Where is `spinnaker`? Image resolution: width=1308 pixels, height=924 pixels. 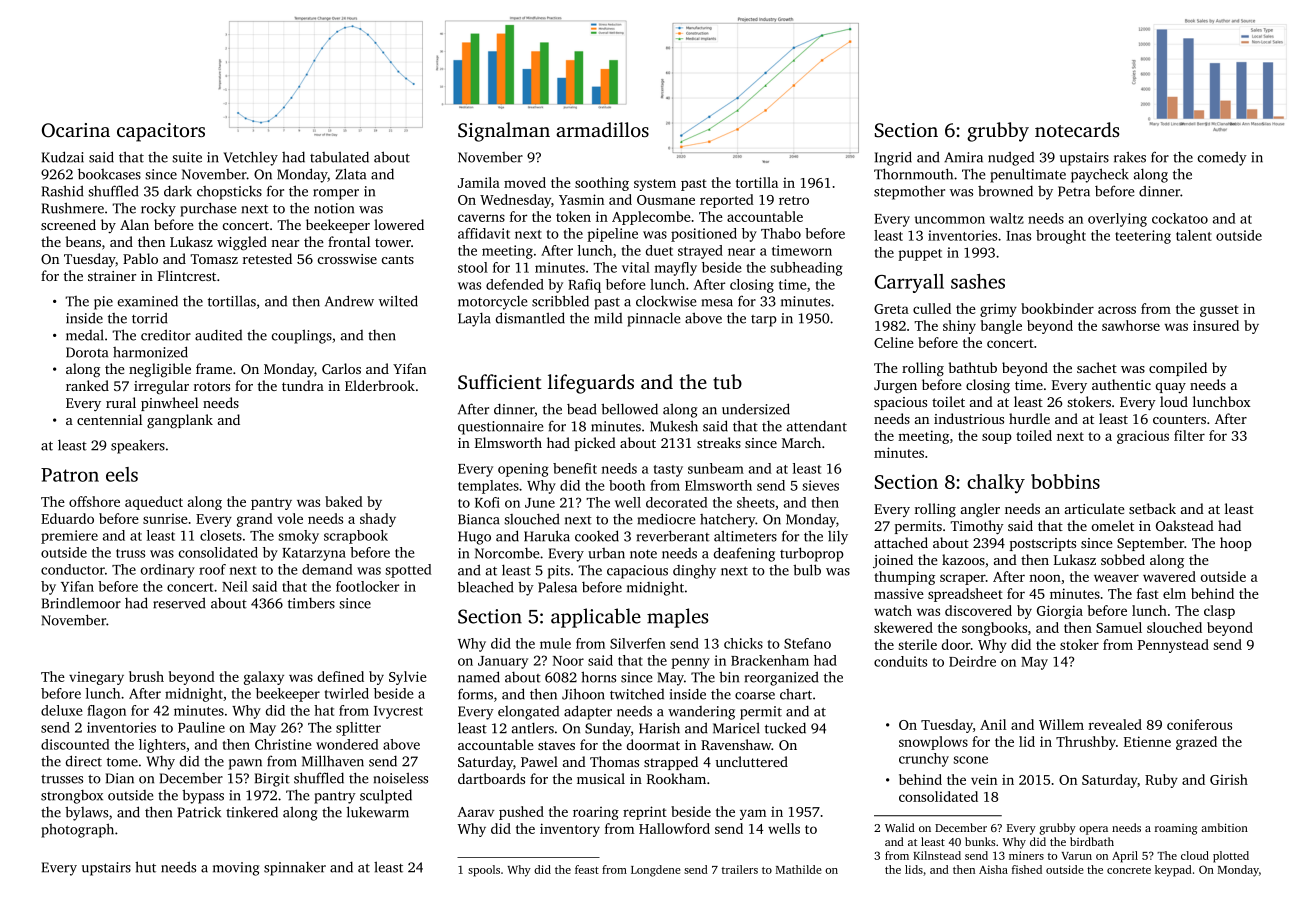 spinnaker is located at coordinates (295, 869).
